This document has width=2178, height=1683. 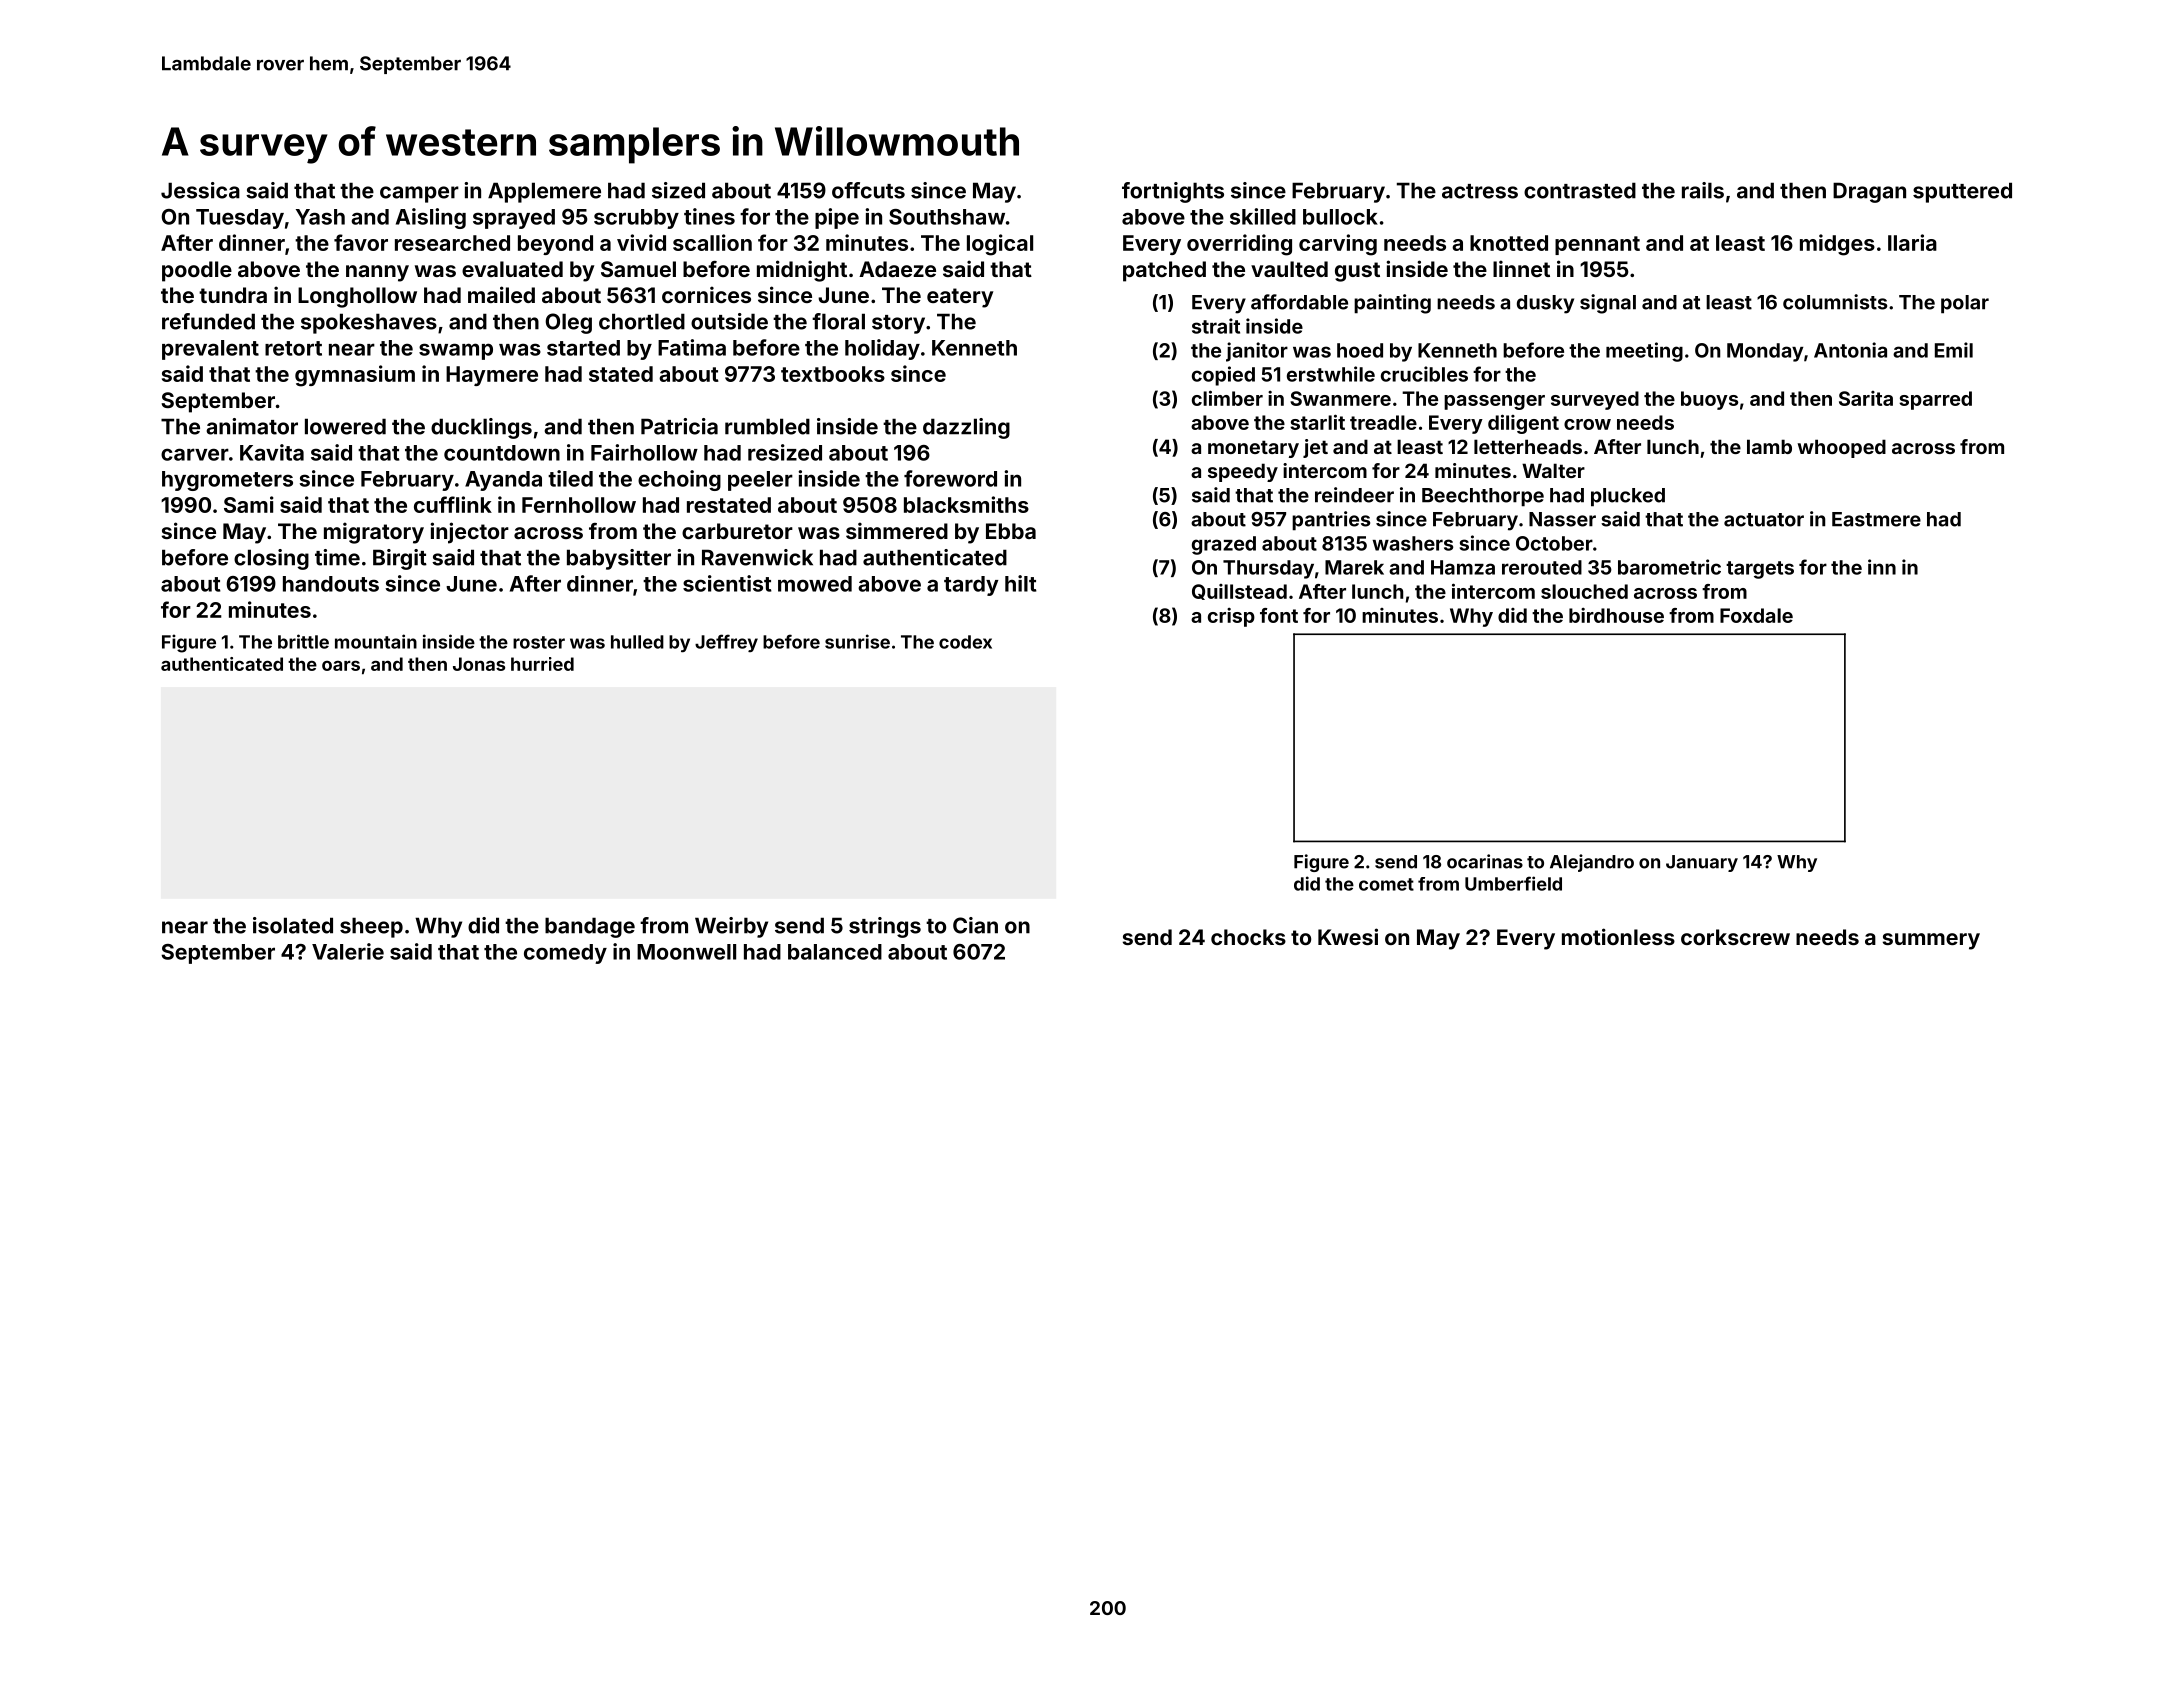 I want to click on Emil, so click(x=1954, y=350).
